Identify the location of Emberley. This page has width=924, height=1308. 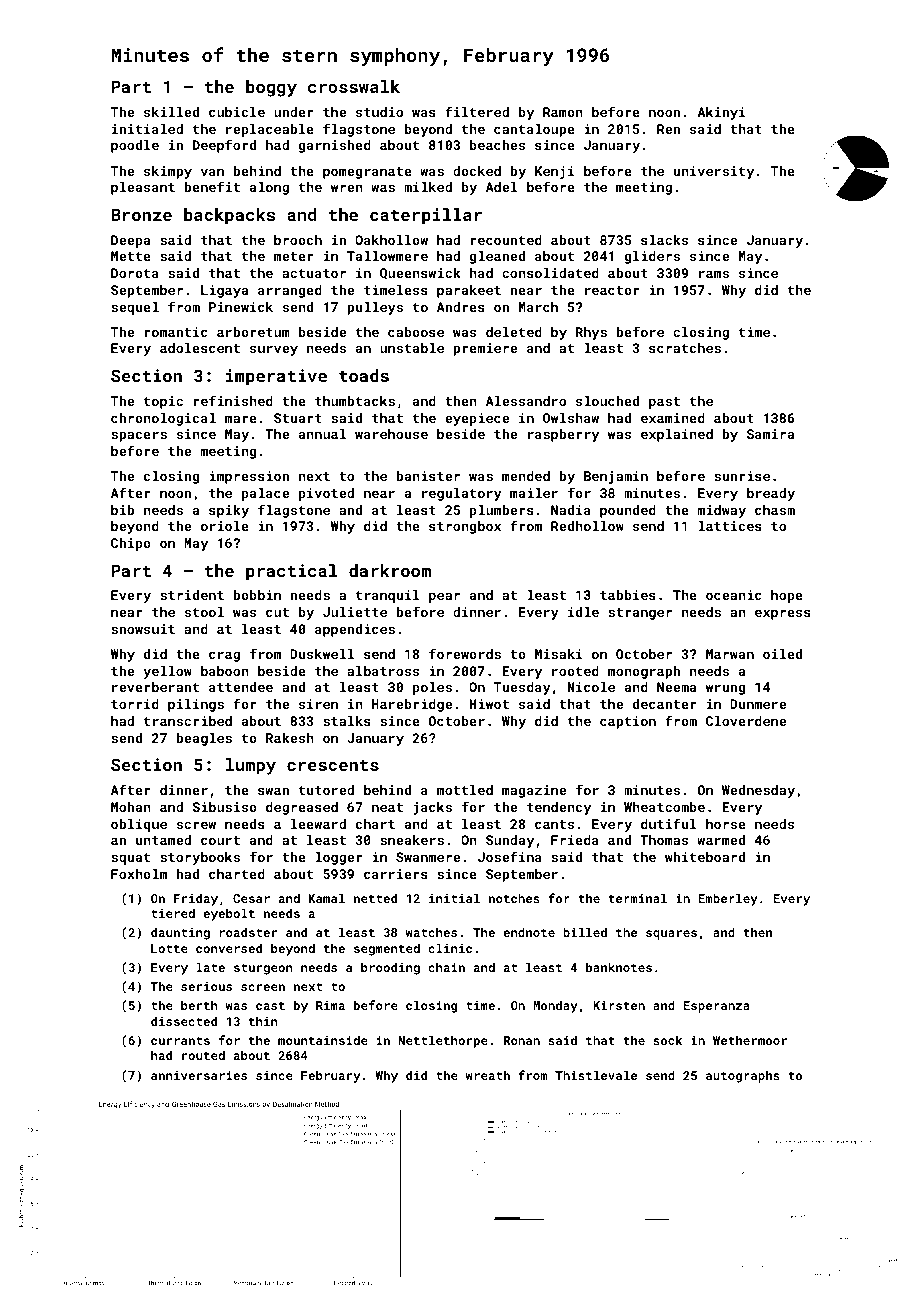
(728, 899).
